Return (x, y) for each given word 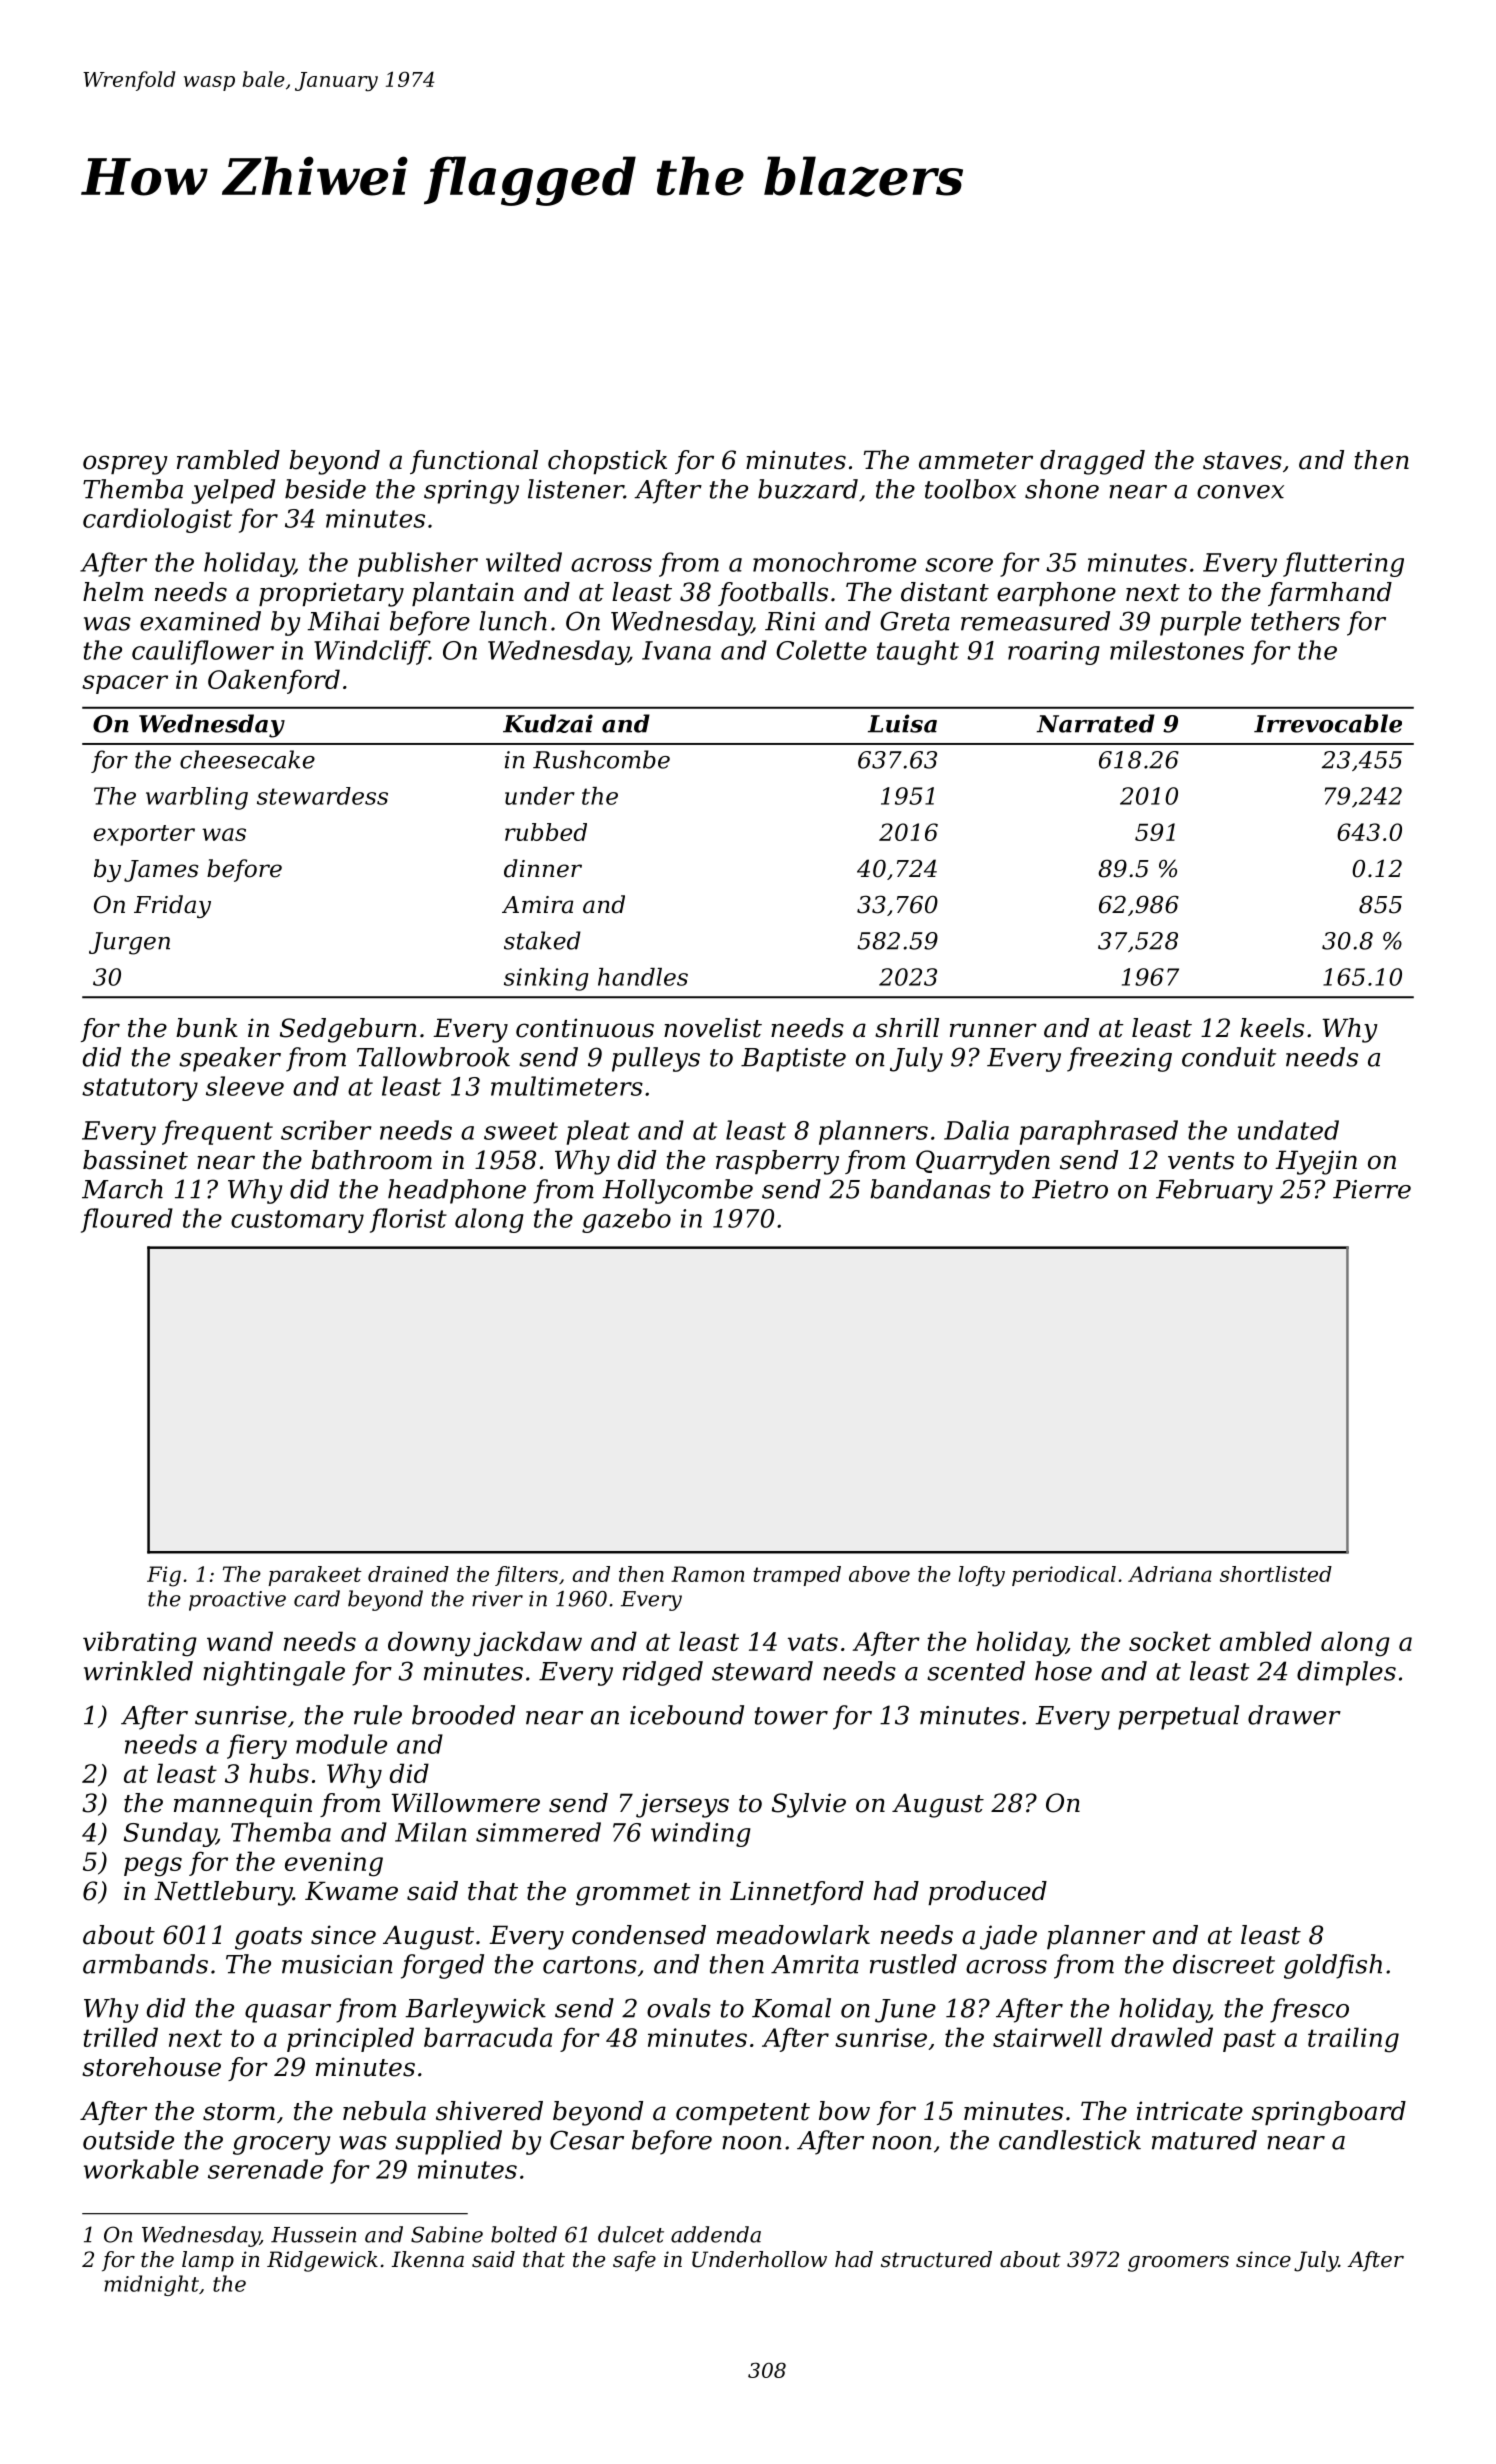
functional (474, 462)
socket (1170, 1641)
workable (141, 2169)
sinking (546, 979)
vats (813, 1642)
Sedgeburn (348, 1030)
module (341, 1744)
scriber (326, 1130)
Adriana (1170, 1574)
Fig (164, 1576)
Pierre (1372, 1189)
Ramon (707, 1574)
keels (1272, 1028)
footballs (773, 594)
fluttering (1343, 564)
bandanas (930, 1189)
